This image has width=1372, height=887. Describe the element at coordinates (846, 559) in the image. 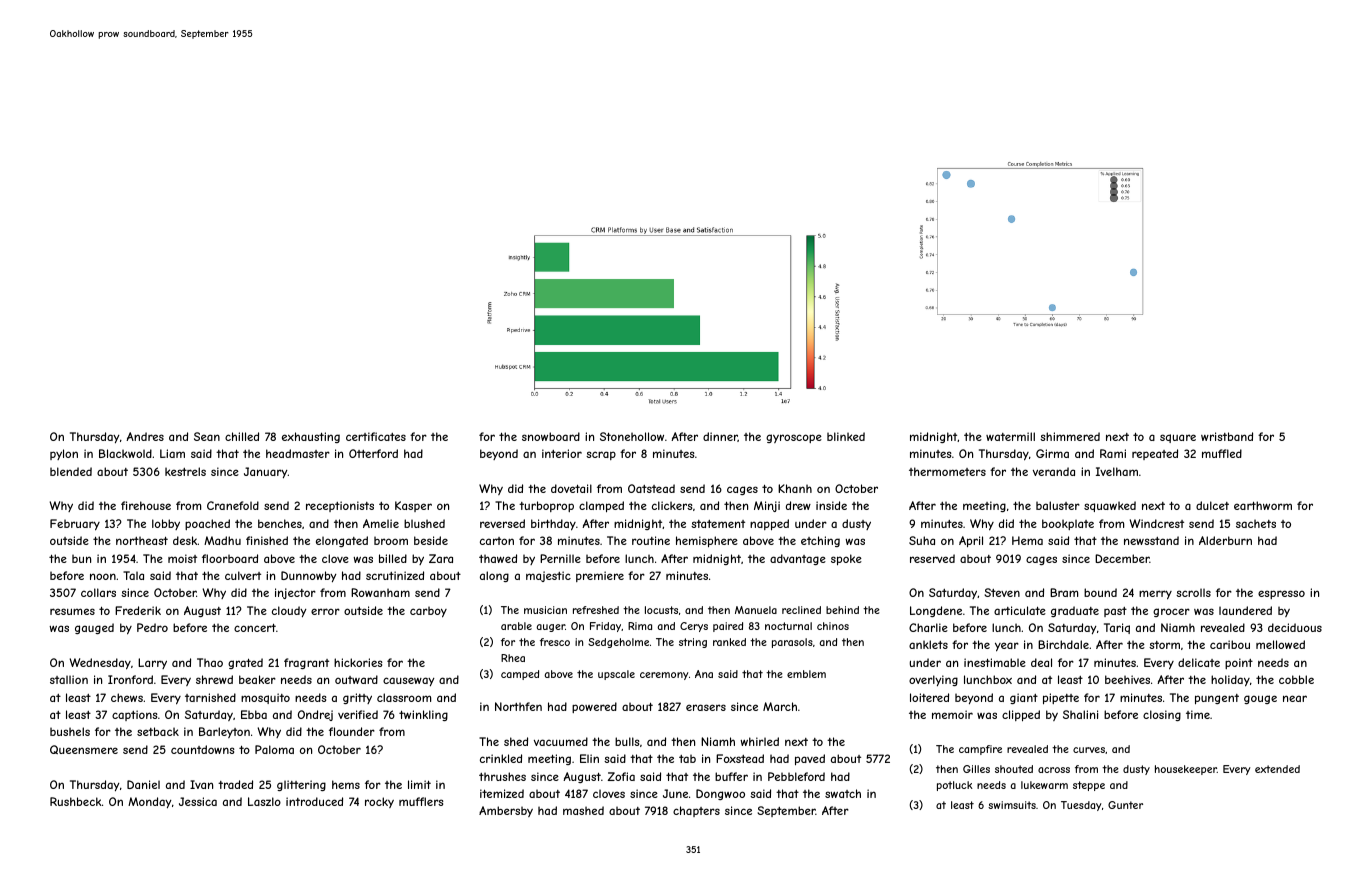

I see `spoke` at that location.
